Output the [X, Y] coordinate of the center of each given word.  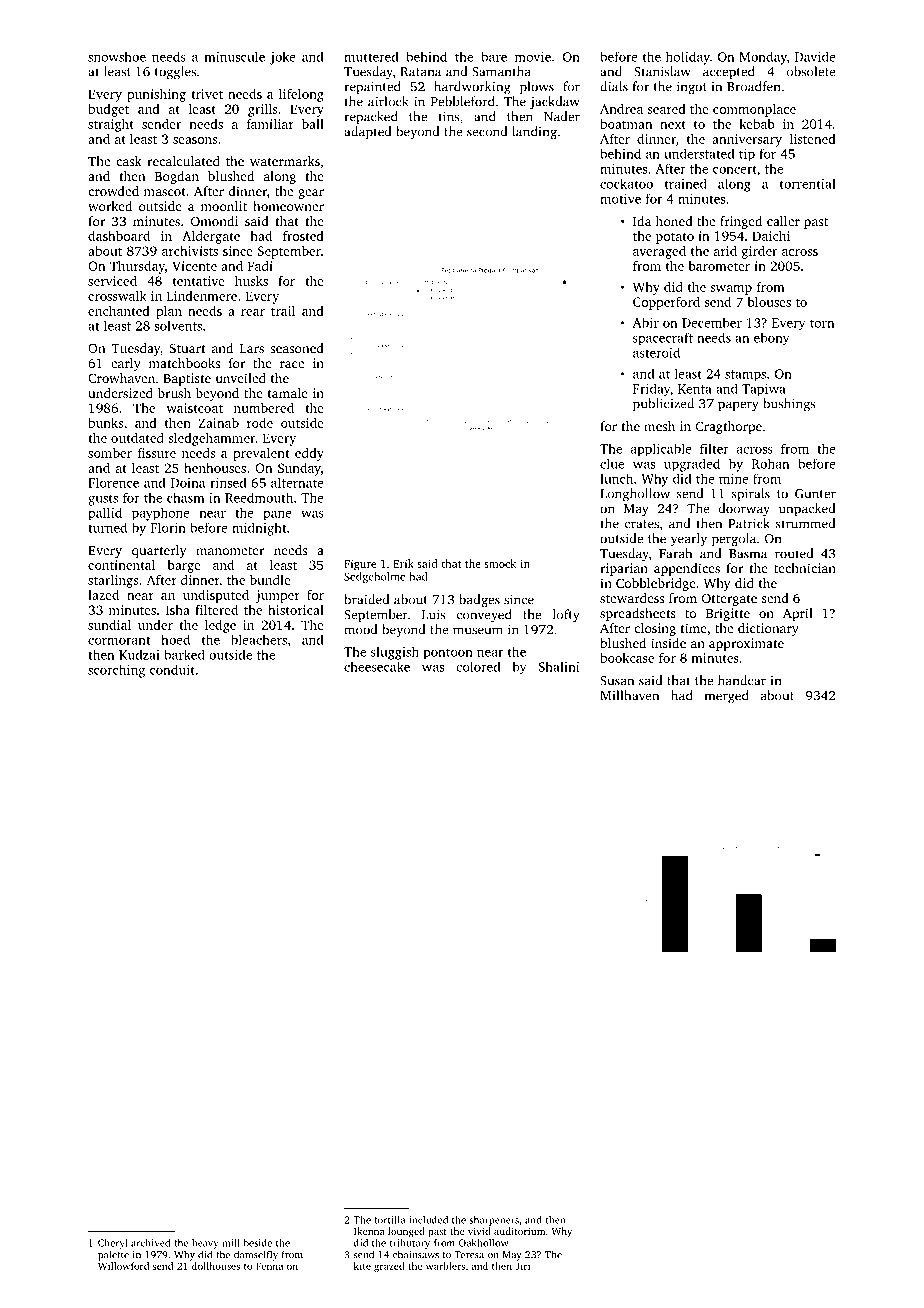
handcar [742, 680]
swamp [731, 290]
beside [257, 1243]
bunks [105, 423]
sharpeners [494, 1221]
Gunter [815, 494]
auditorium [519, 1231]
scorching [116, 671]
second [487, 131]
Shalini [559, 666]
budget [108, 110]
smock [500, 563]
